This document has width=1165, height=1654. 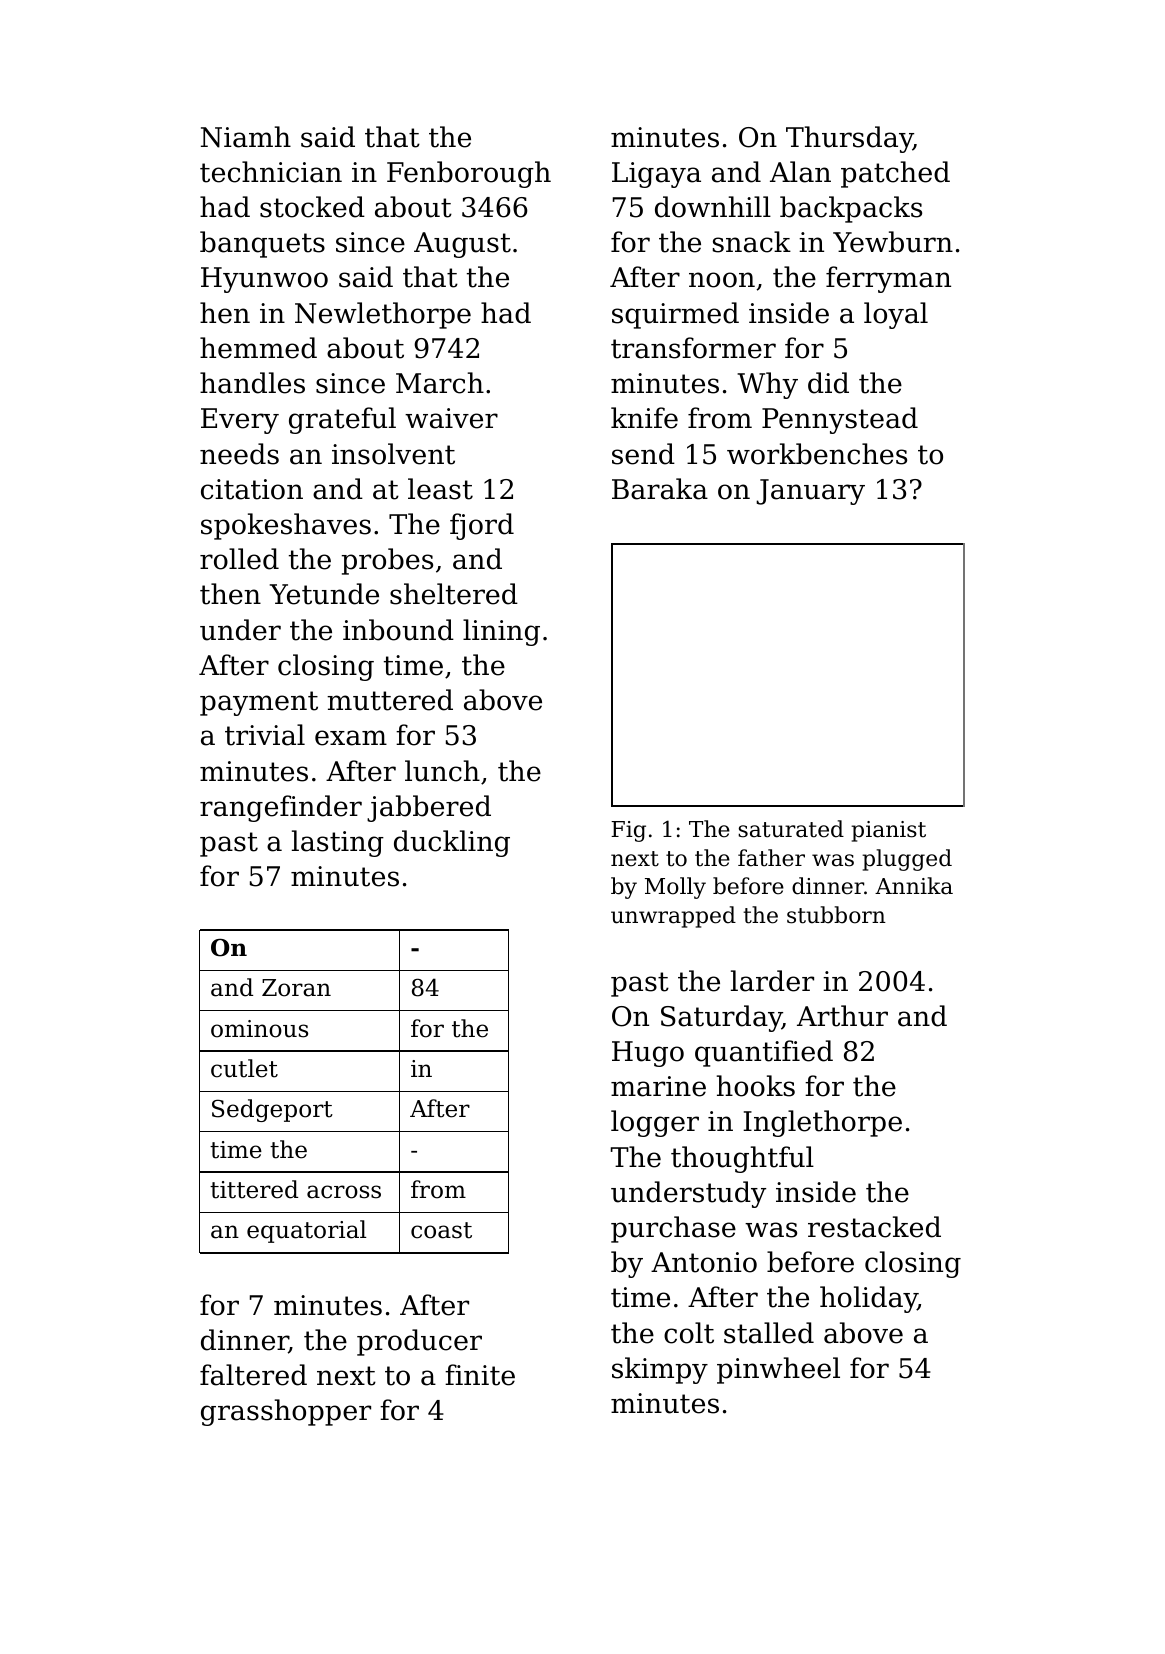 I want to click on pianist, so click(x=888, y=831).
